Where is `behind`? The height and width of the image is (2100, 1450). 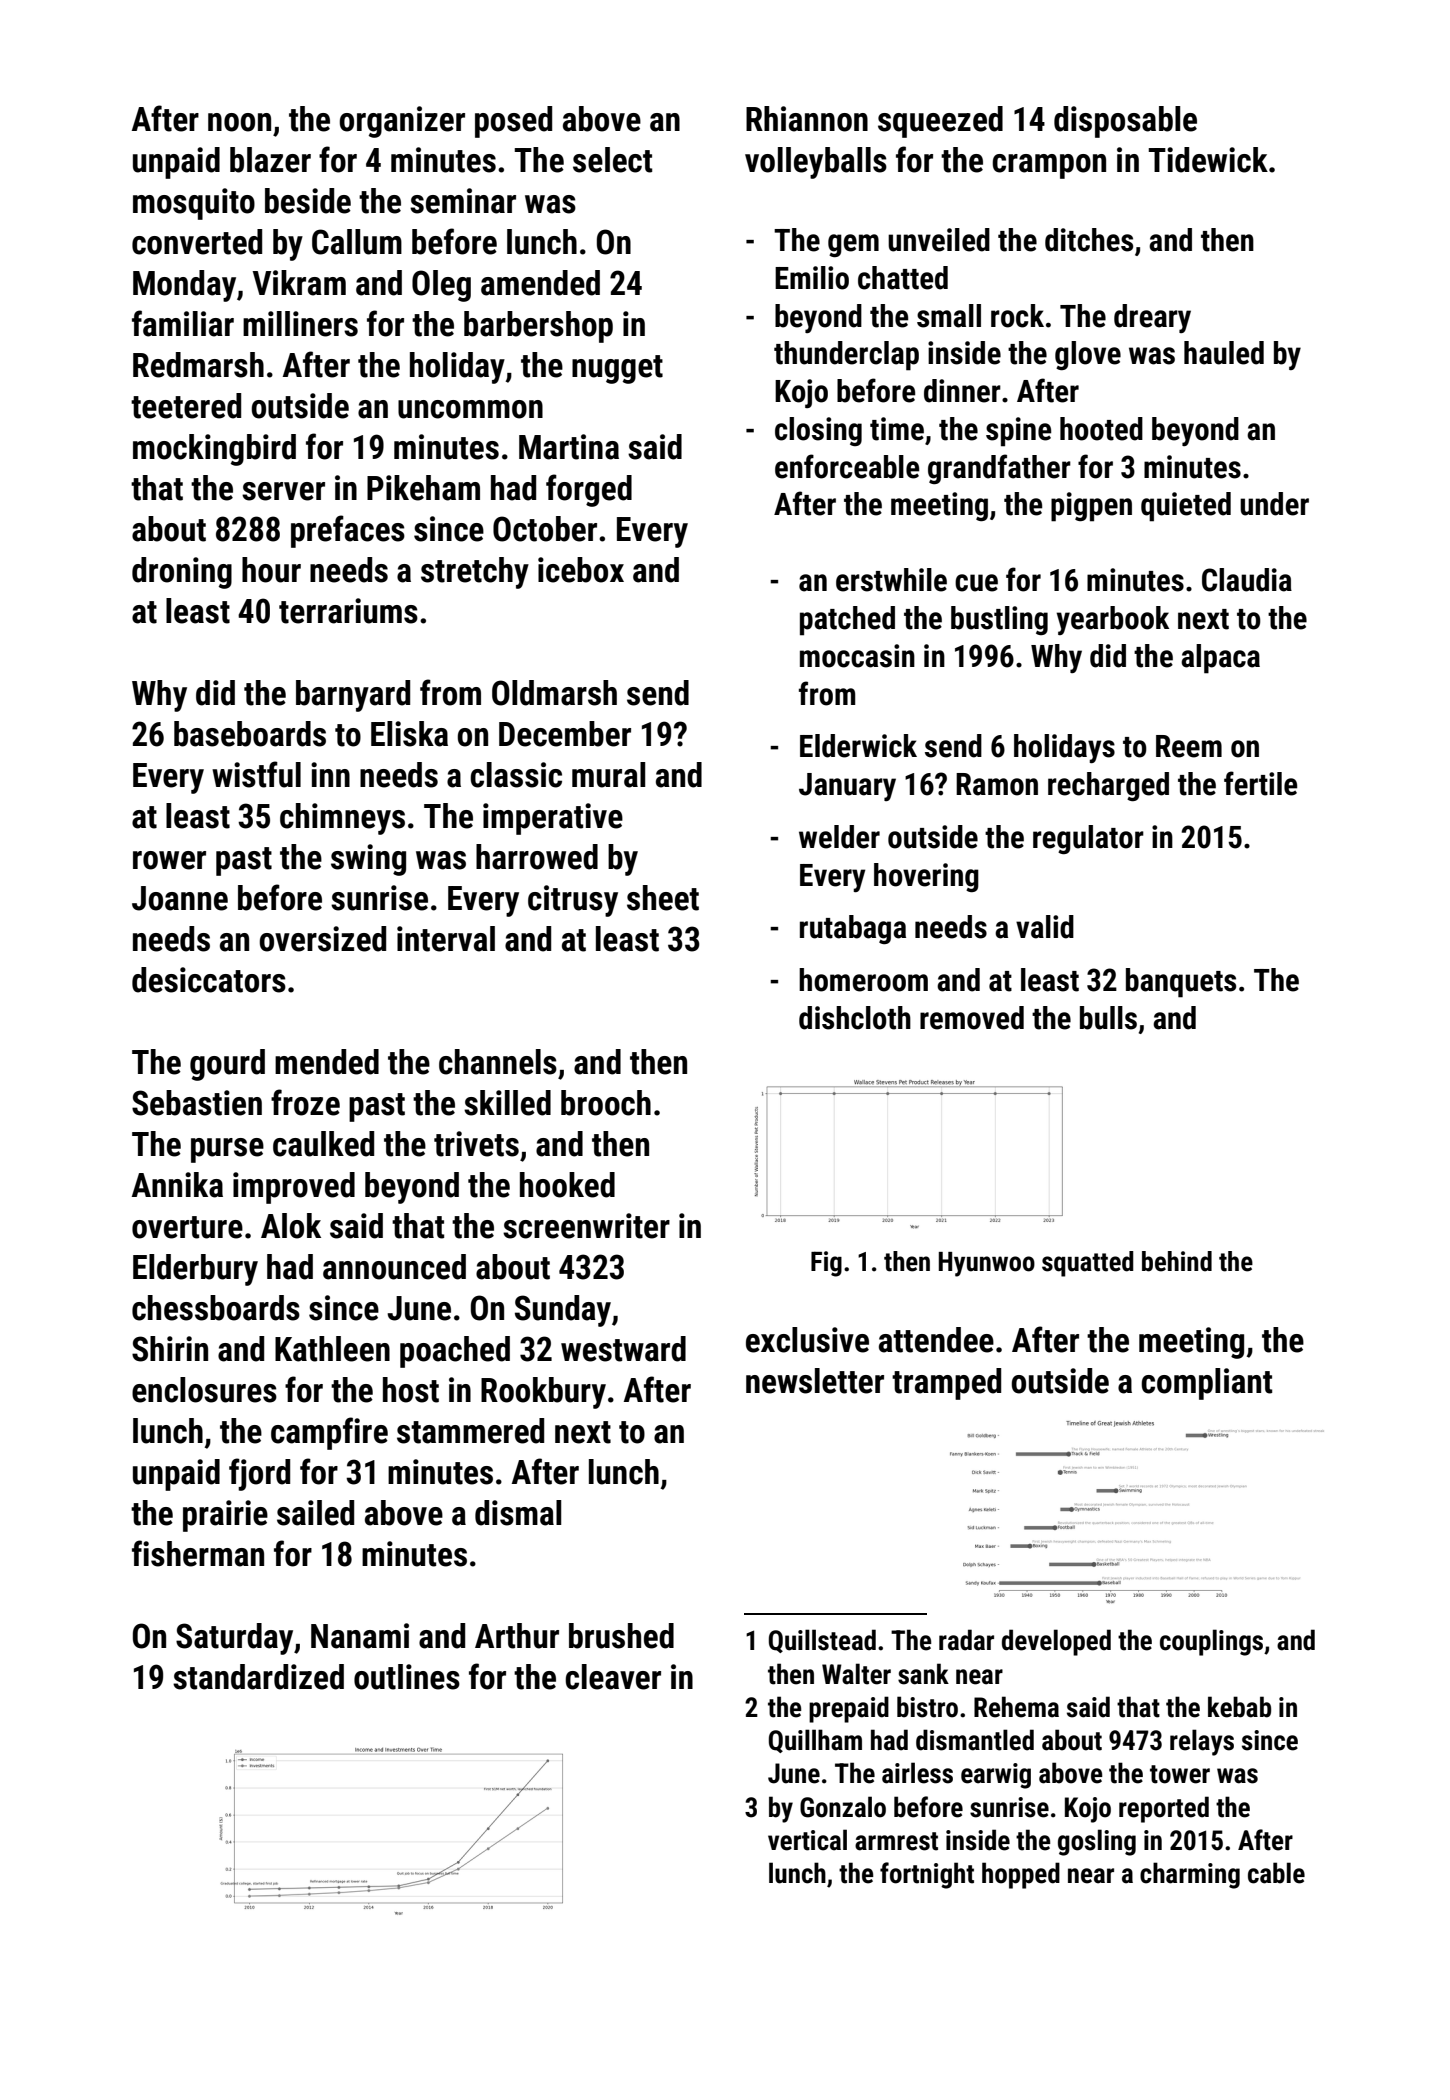 behind is located at coordinates (1177, 1261).
